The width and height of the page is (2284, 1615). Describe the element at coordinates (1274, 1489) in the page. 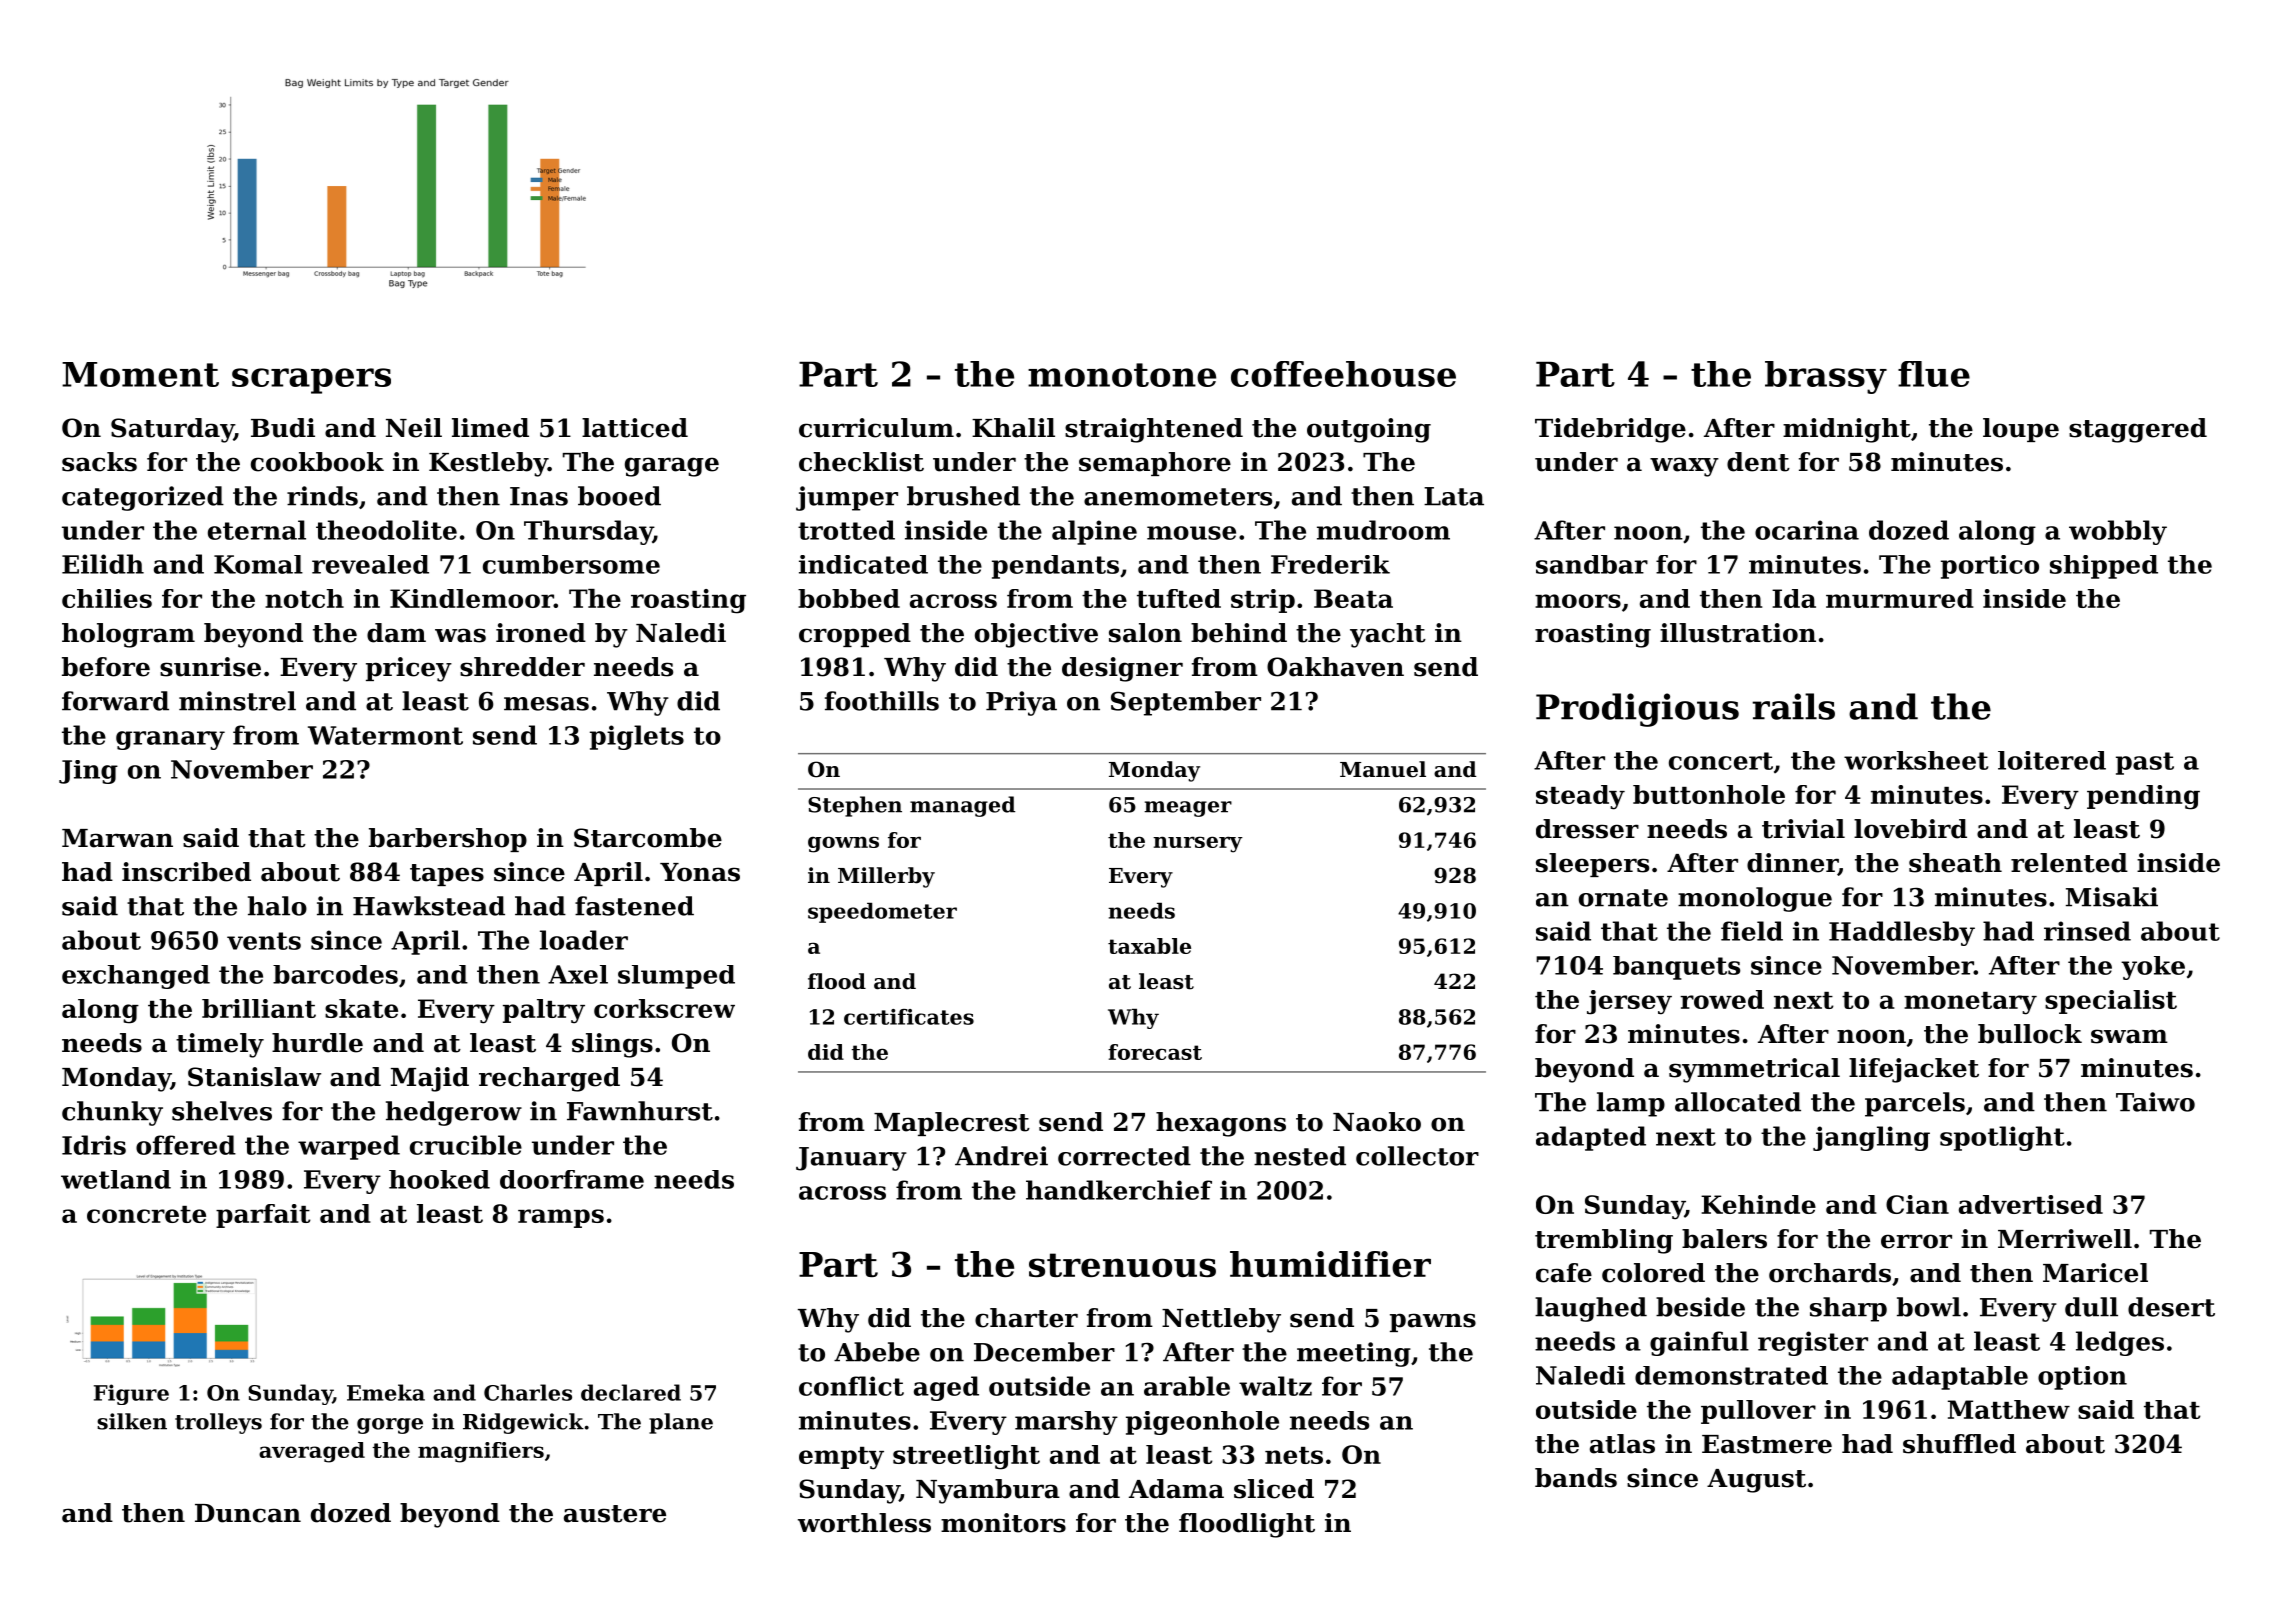

I see `sliced` at that location.
